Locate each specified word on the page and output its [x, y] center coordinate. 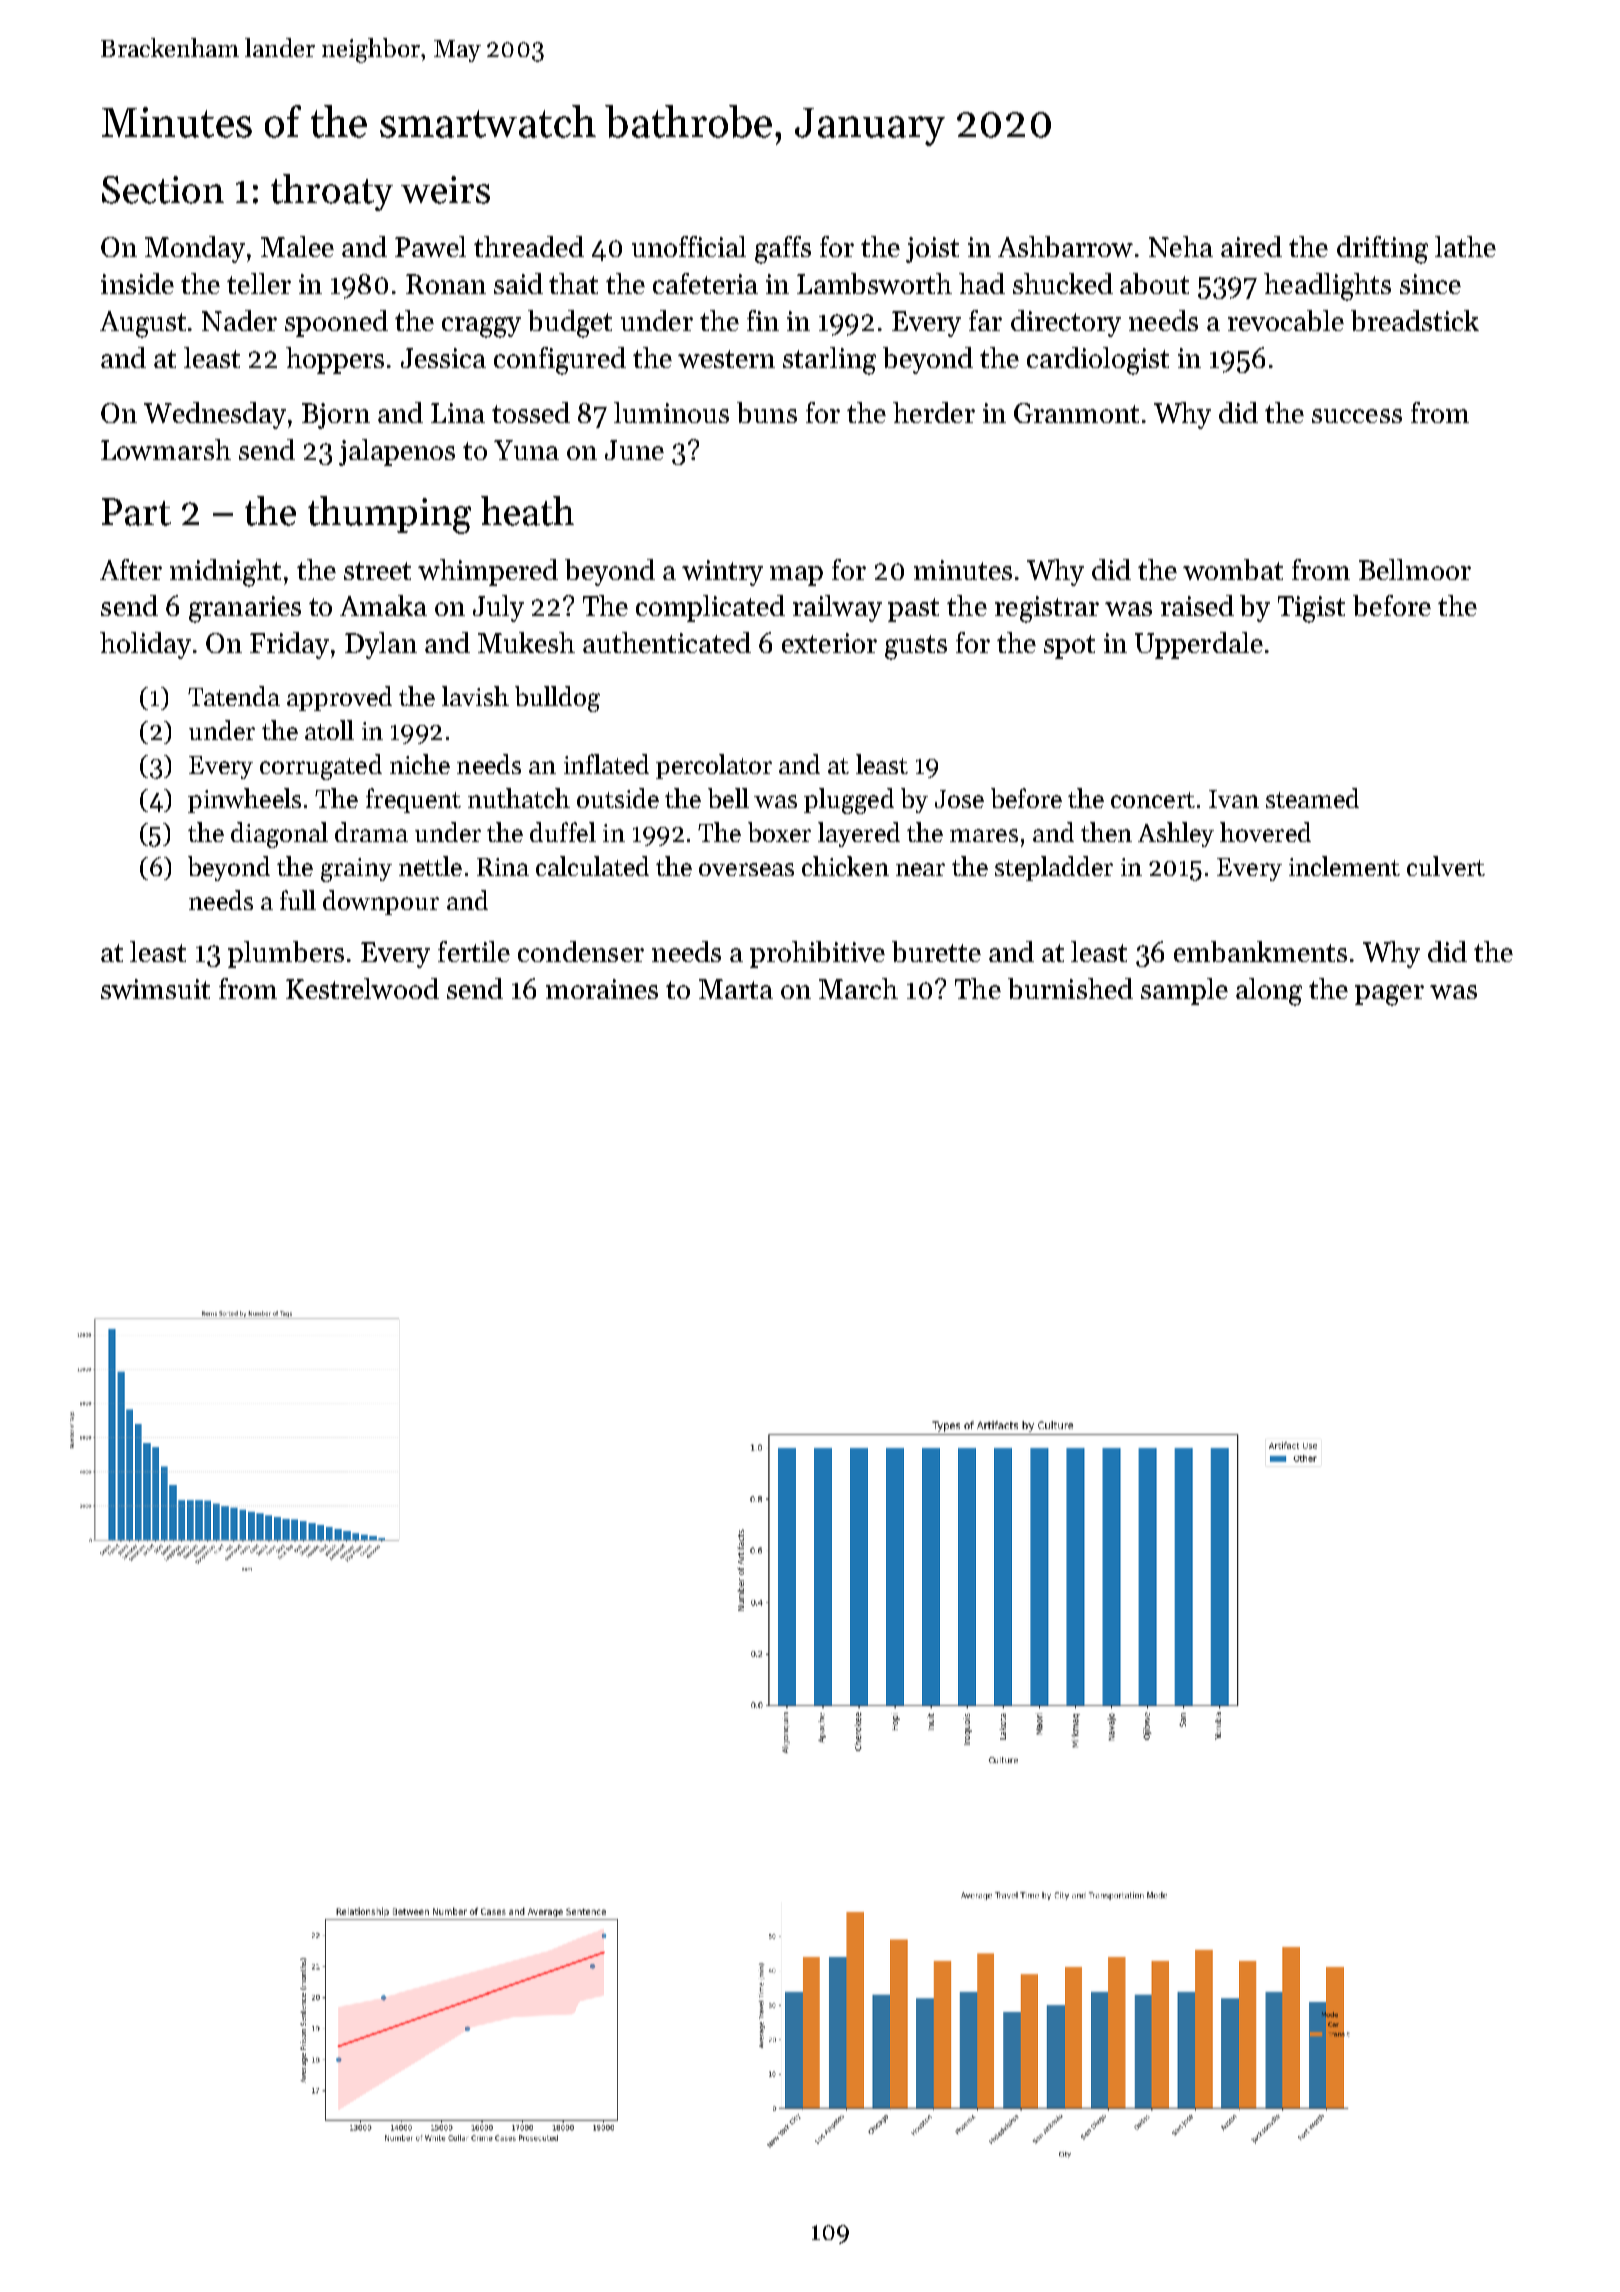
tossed [531, 412]
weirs [445, 190]
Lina [458, 413]
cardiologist [1098, 361]
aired [1251, 246]
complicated [710, 608]
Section [163, 190]
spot [1069, 647]
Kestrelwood [362, 988]
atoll [329, 730]
